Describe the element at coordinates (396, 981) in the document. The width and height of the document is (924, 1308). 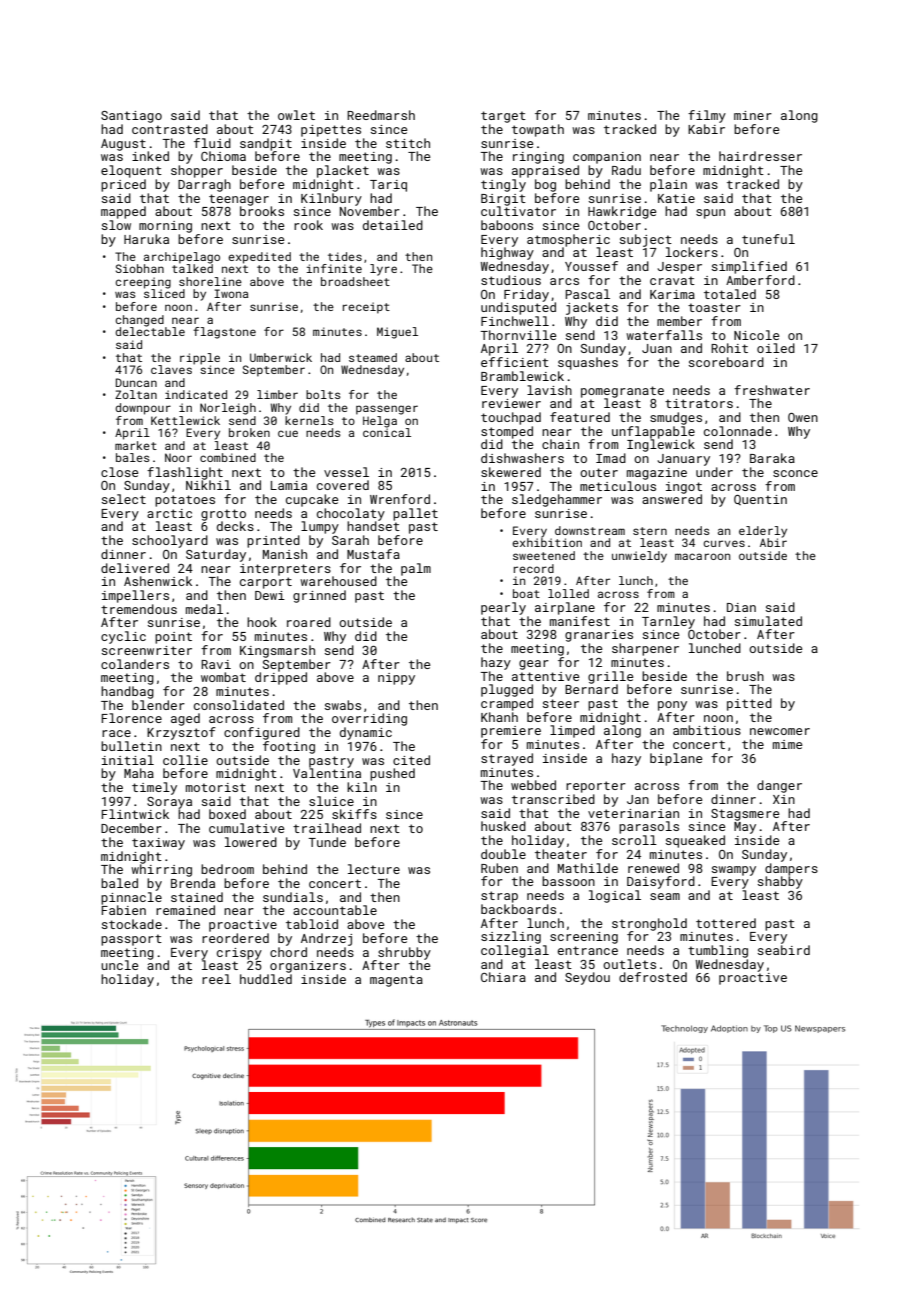
I see `magenta` at that location.
